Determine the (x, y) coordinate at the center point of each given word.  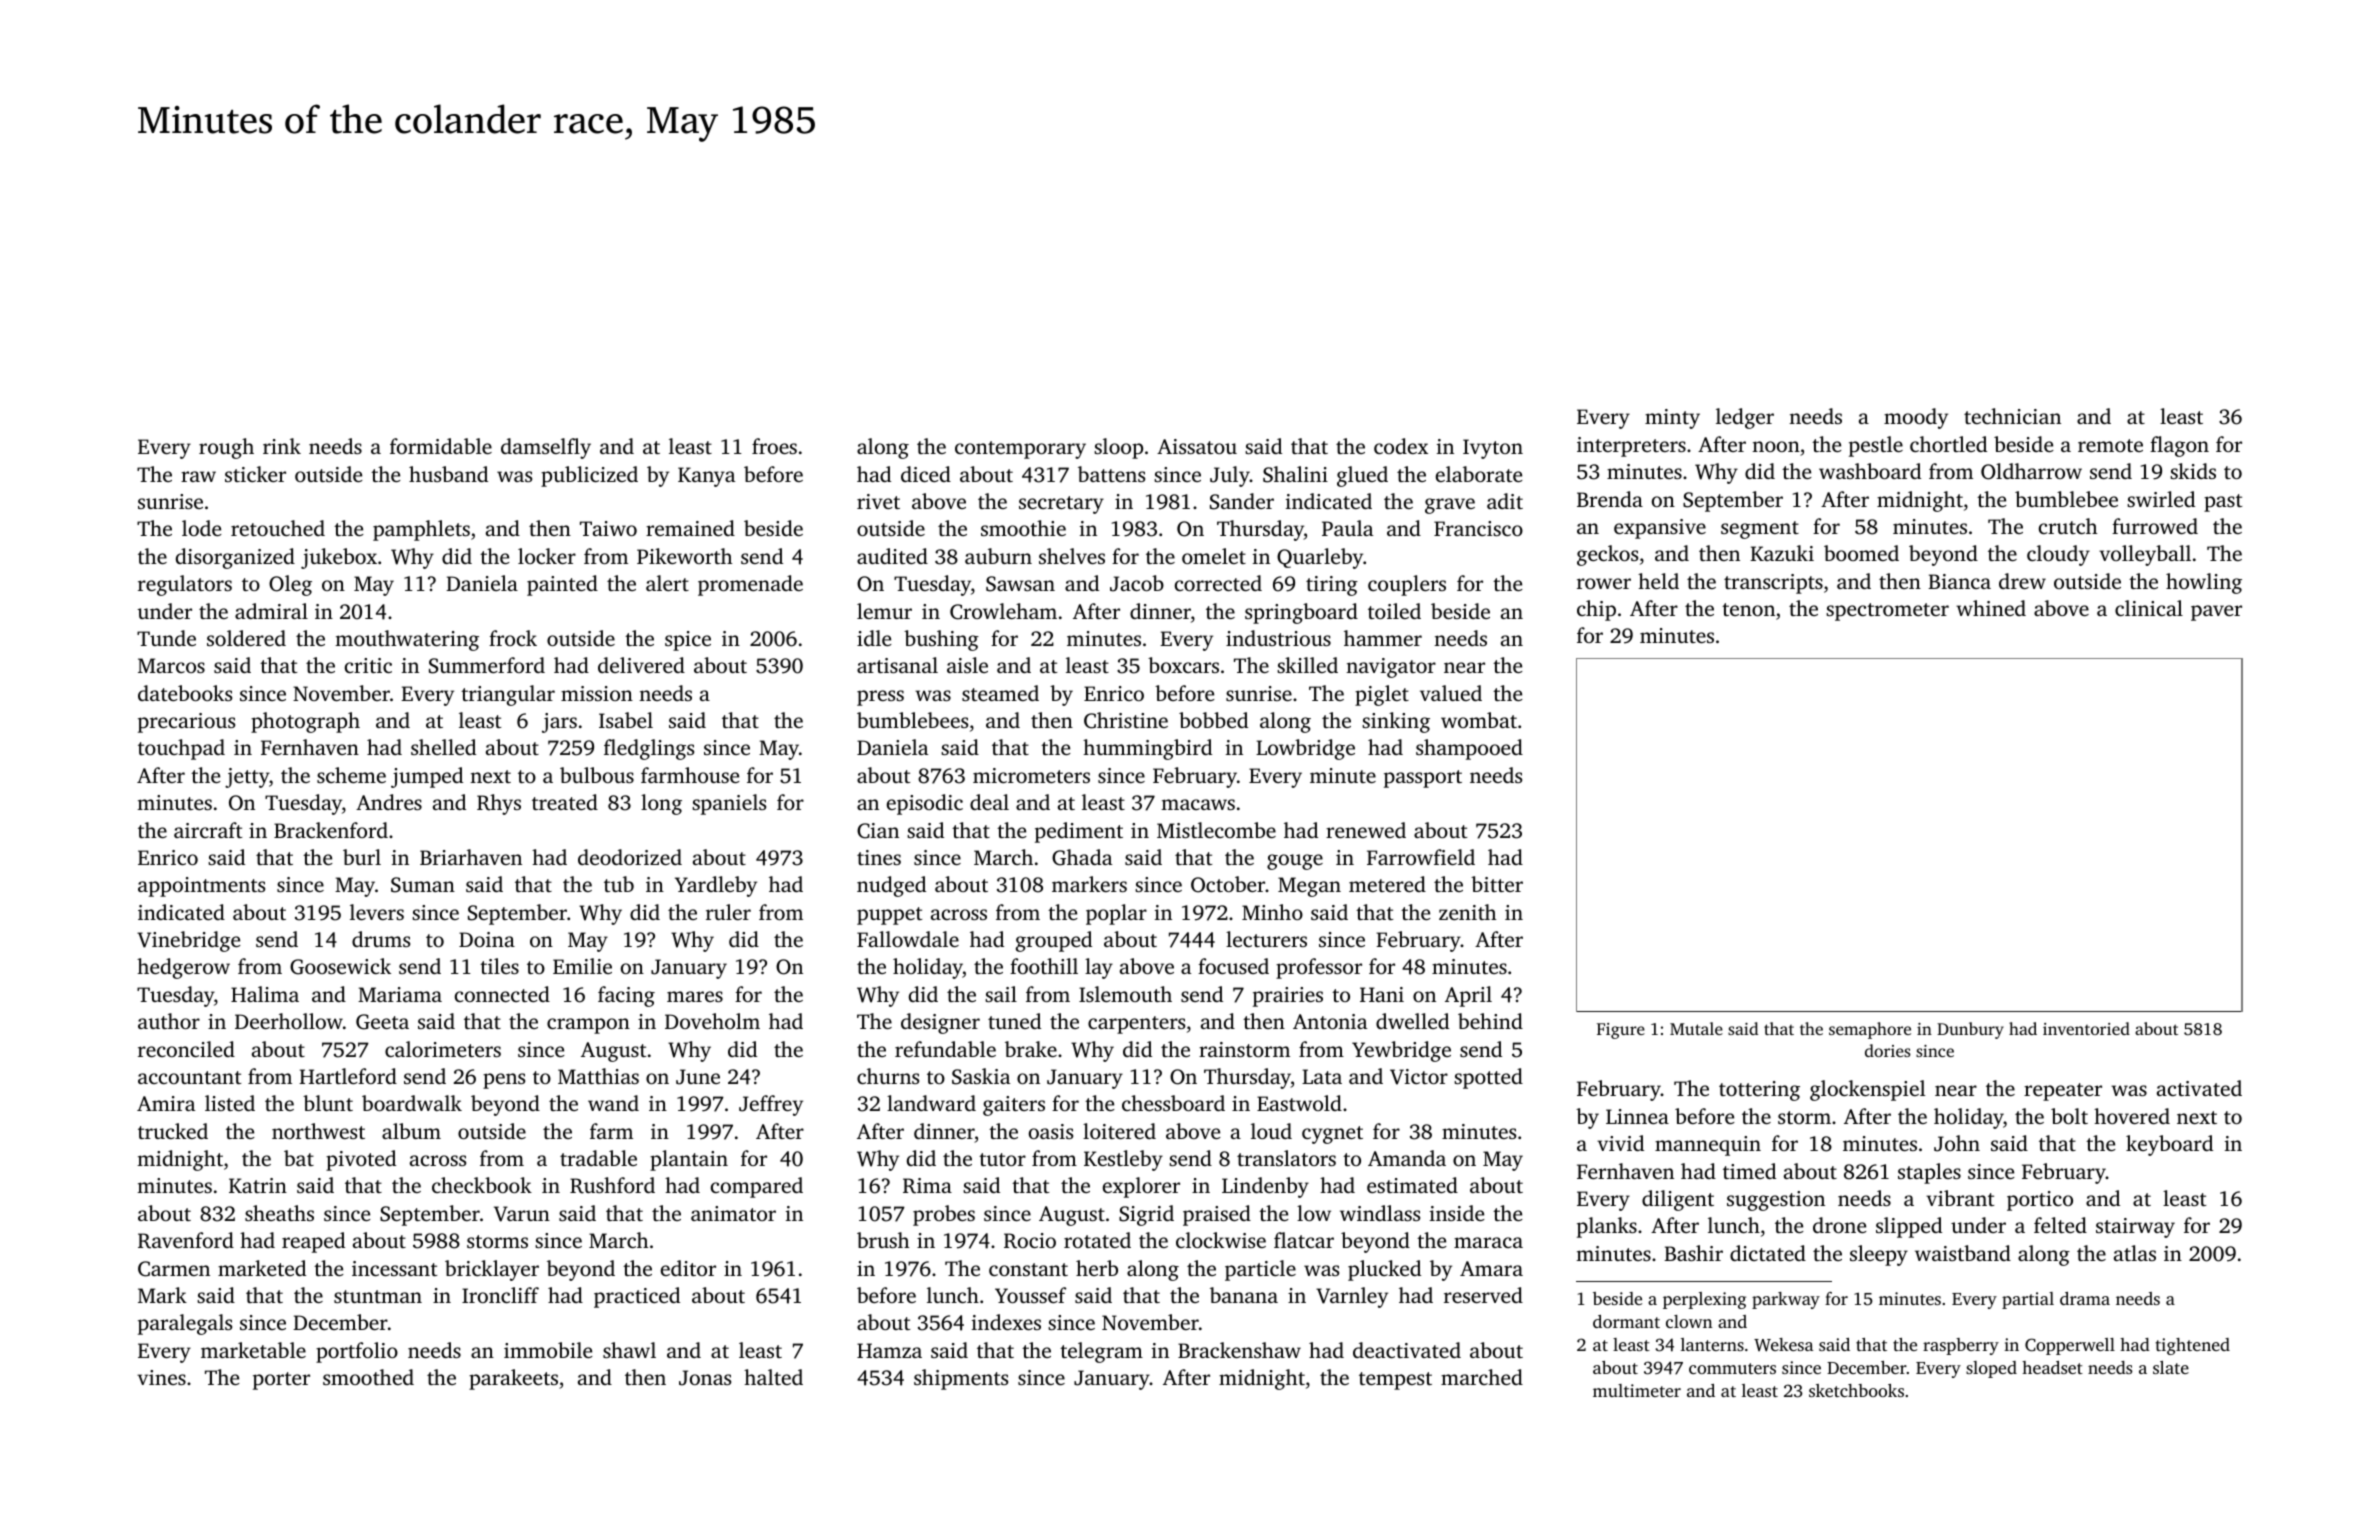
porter (281, 1381)
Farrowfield (1421, 857)
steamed (1000, 693)
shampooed (1469, 749)
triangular (508, 695)
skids (2193, 471)
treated (565, 802)
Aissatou (1197, 446)
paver (2216, 613)
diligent (1678, 1200)
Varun (522, 1214)
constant (1028, 1269)
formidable (441, 446)
